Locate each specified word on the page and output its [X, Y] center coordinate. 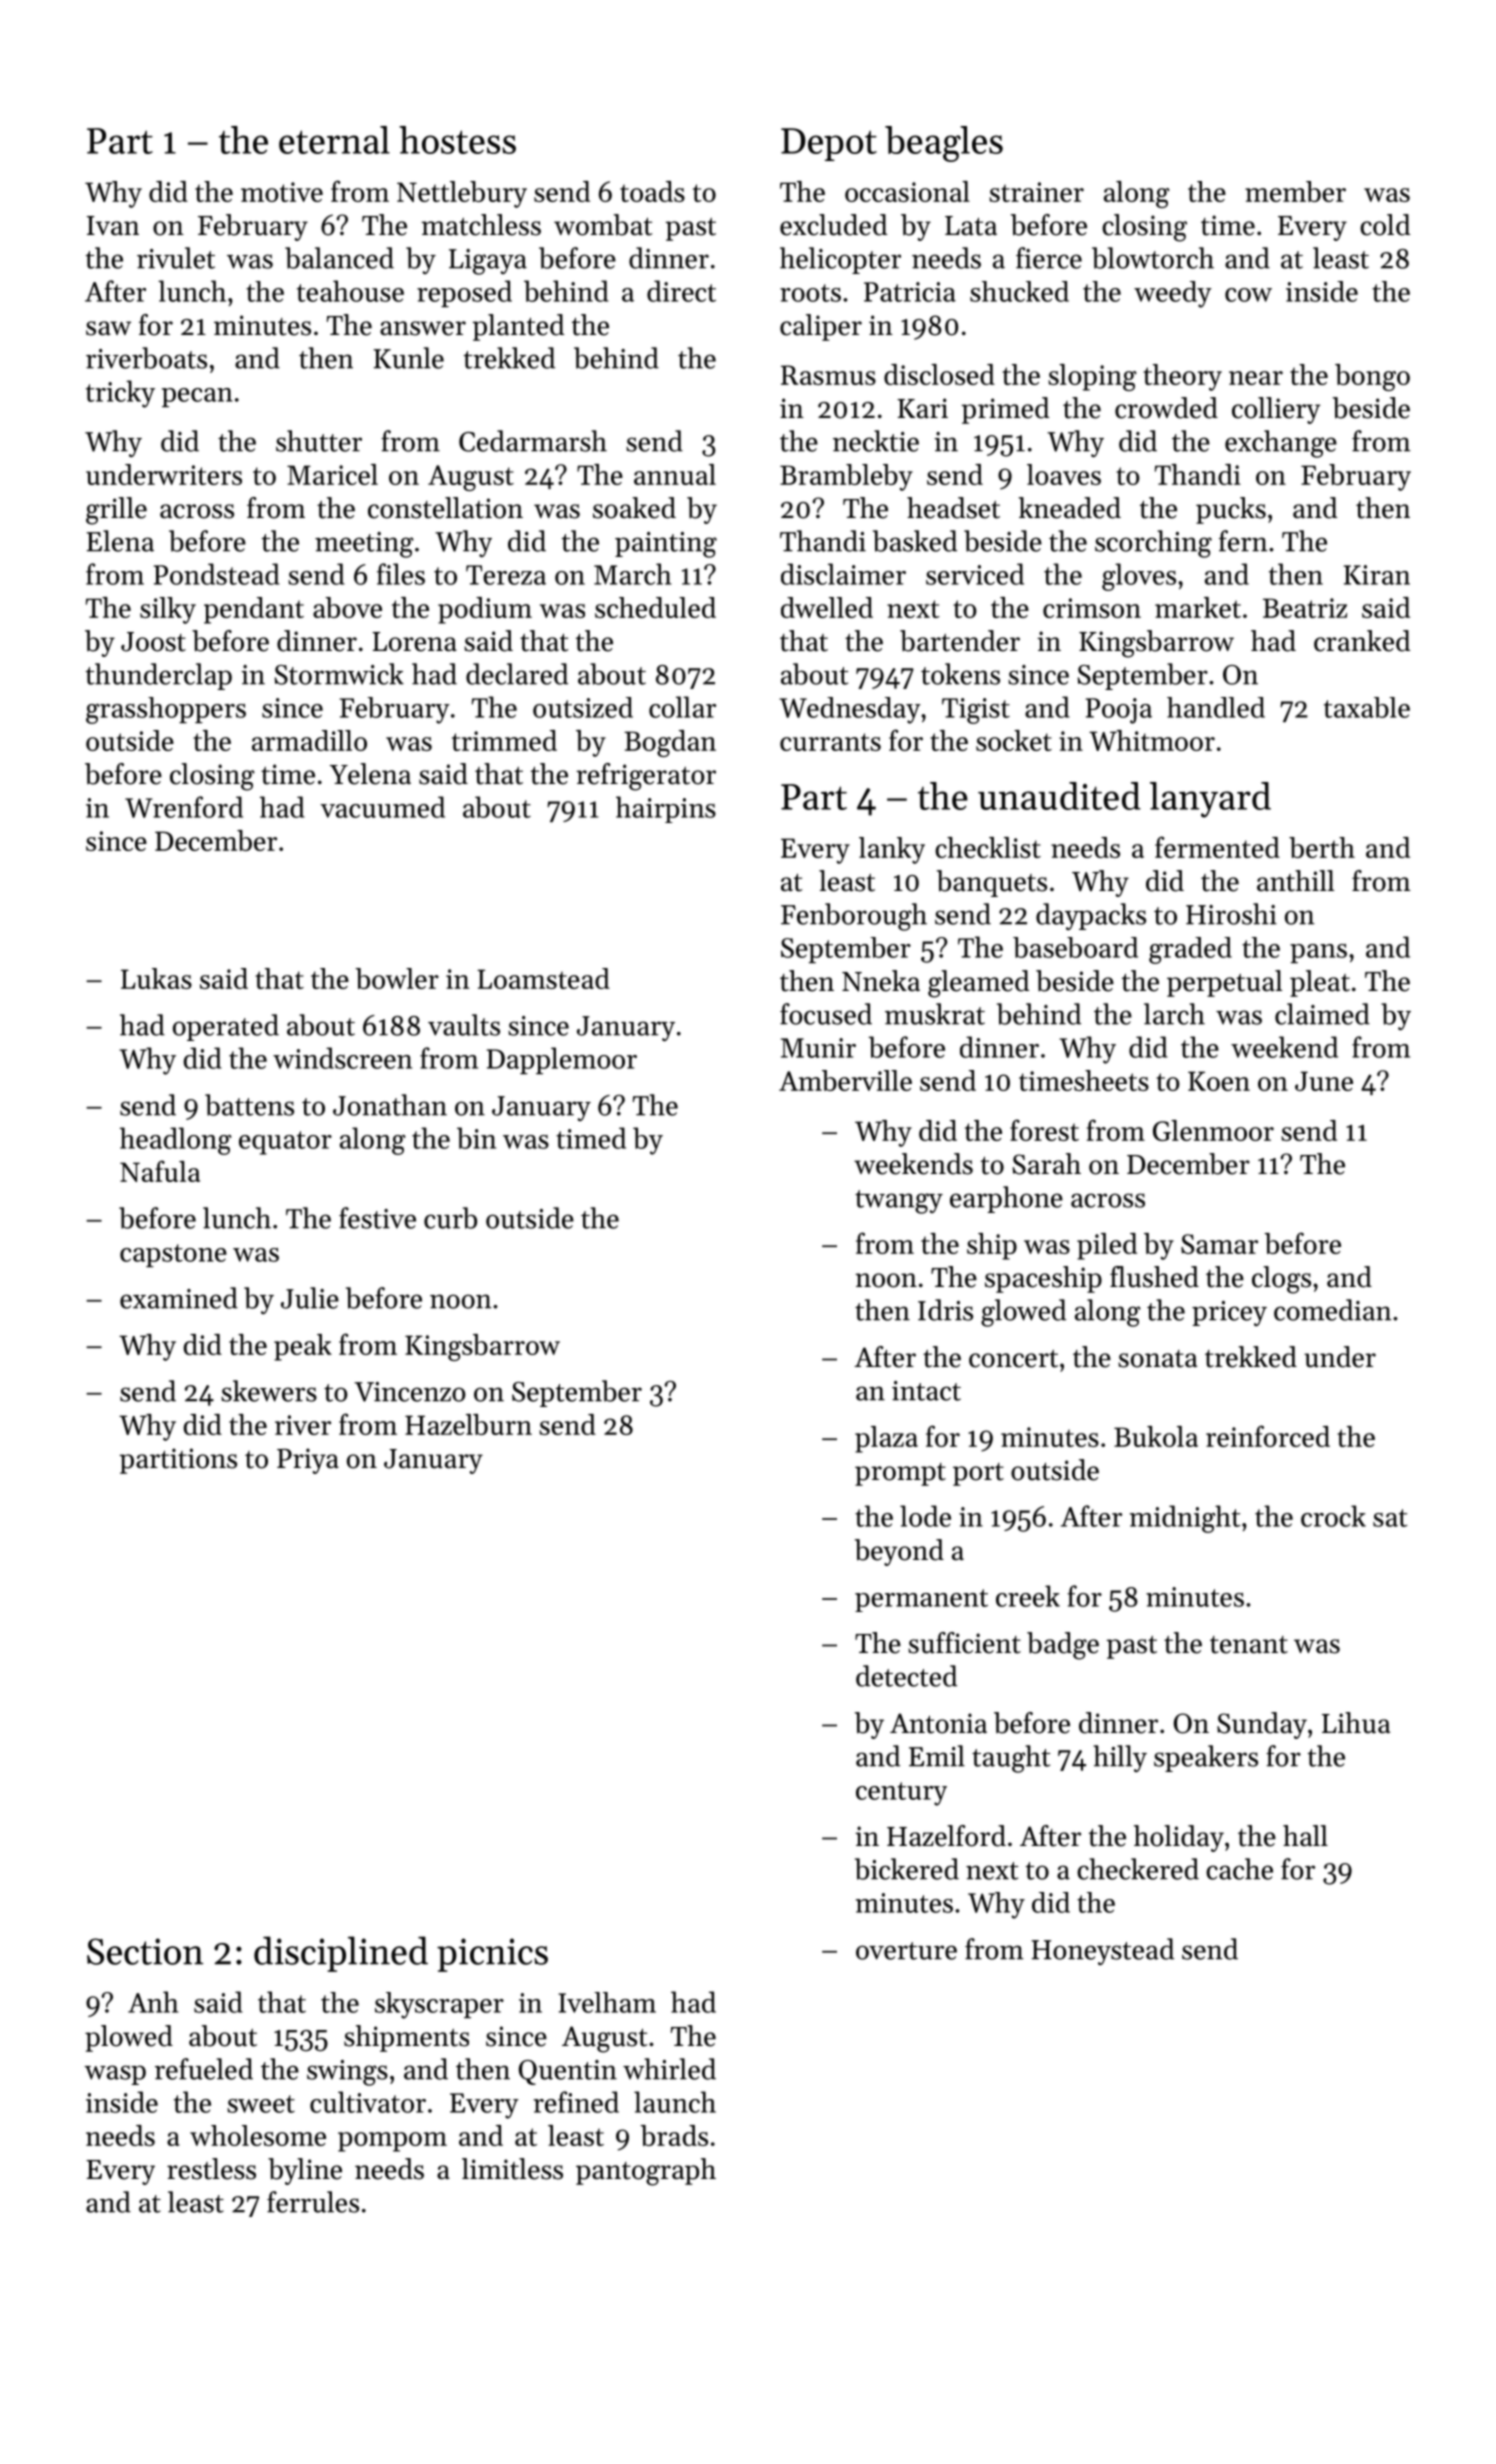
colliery [1276, 410]
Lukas [156, 978]
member [1295, 191]
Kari [922, 408]
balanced [339, 258]
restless [211, 2169]
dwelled [827, 607]
